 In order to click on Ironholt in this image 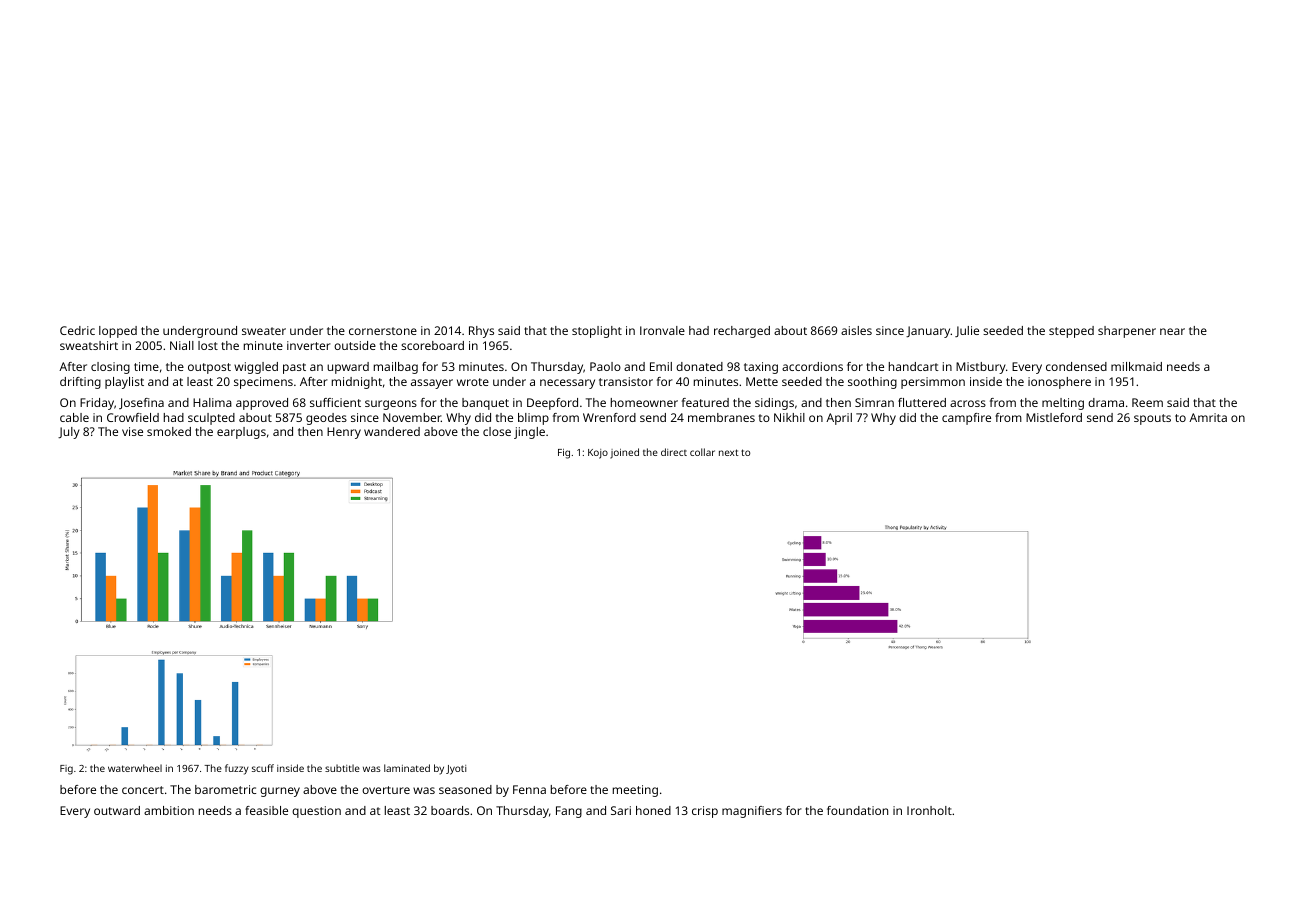, I will do `click(929, 810)`.
